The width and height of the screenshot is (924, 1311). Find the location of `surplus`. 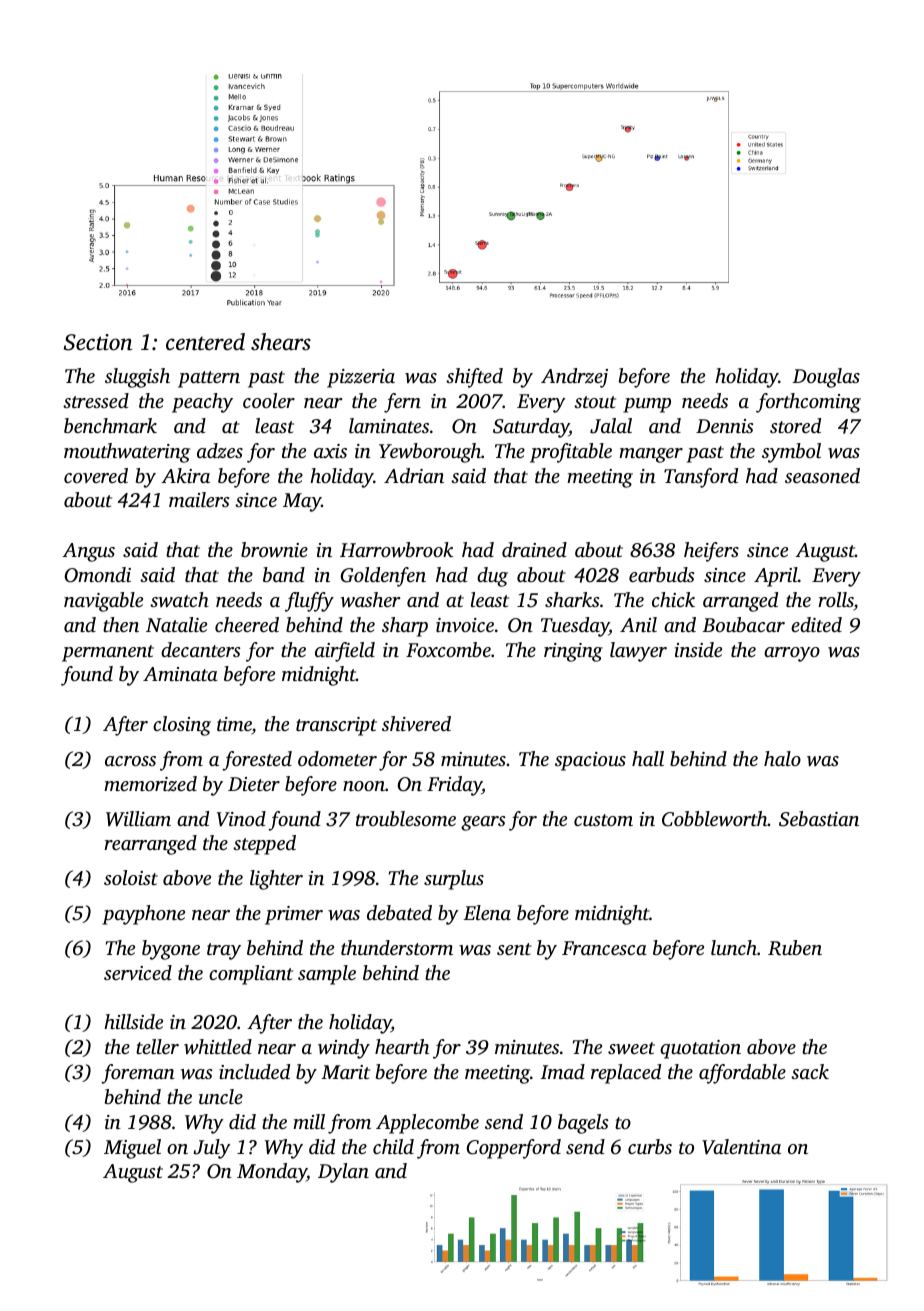

surplus is located at coordinates (454, 880).
